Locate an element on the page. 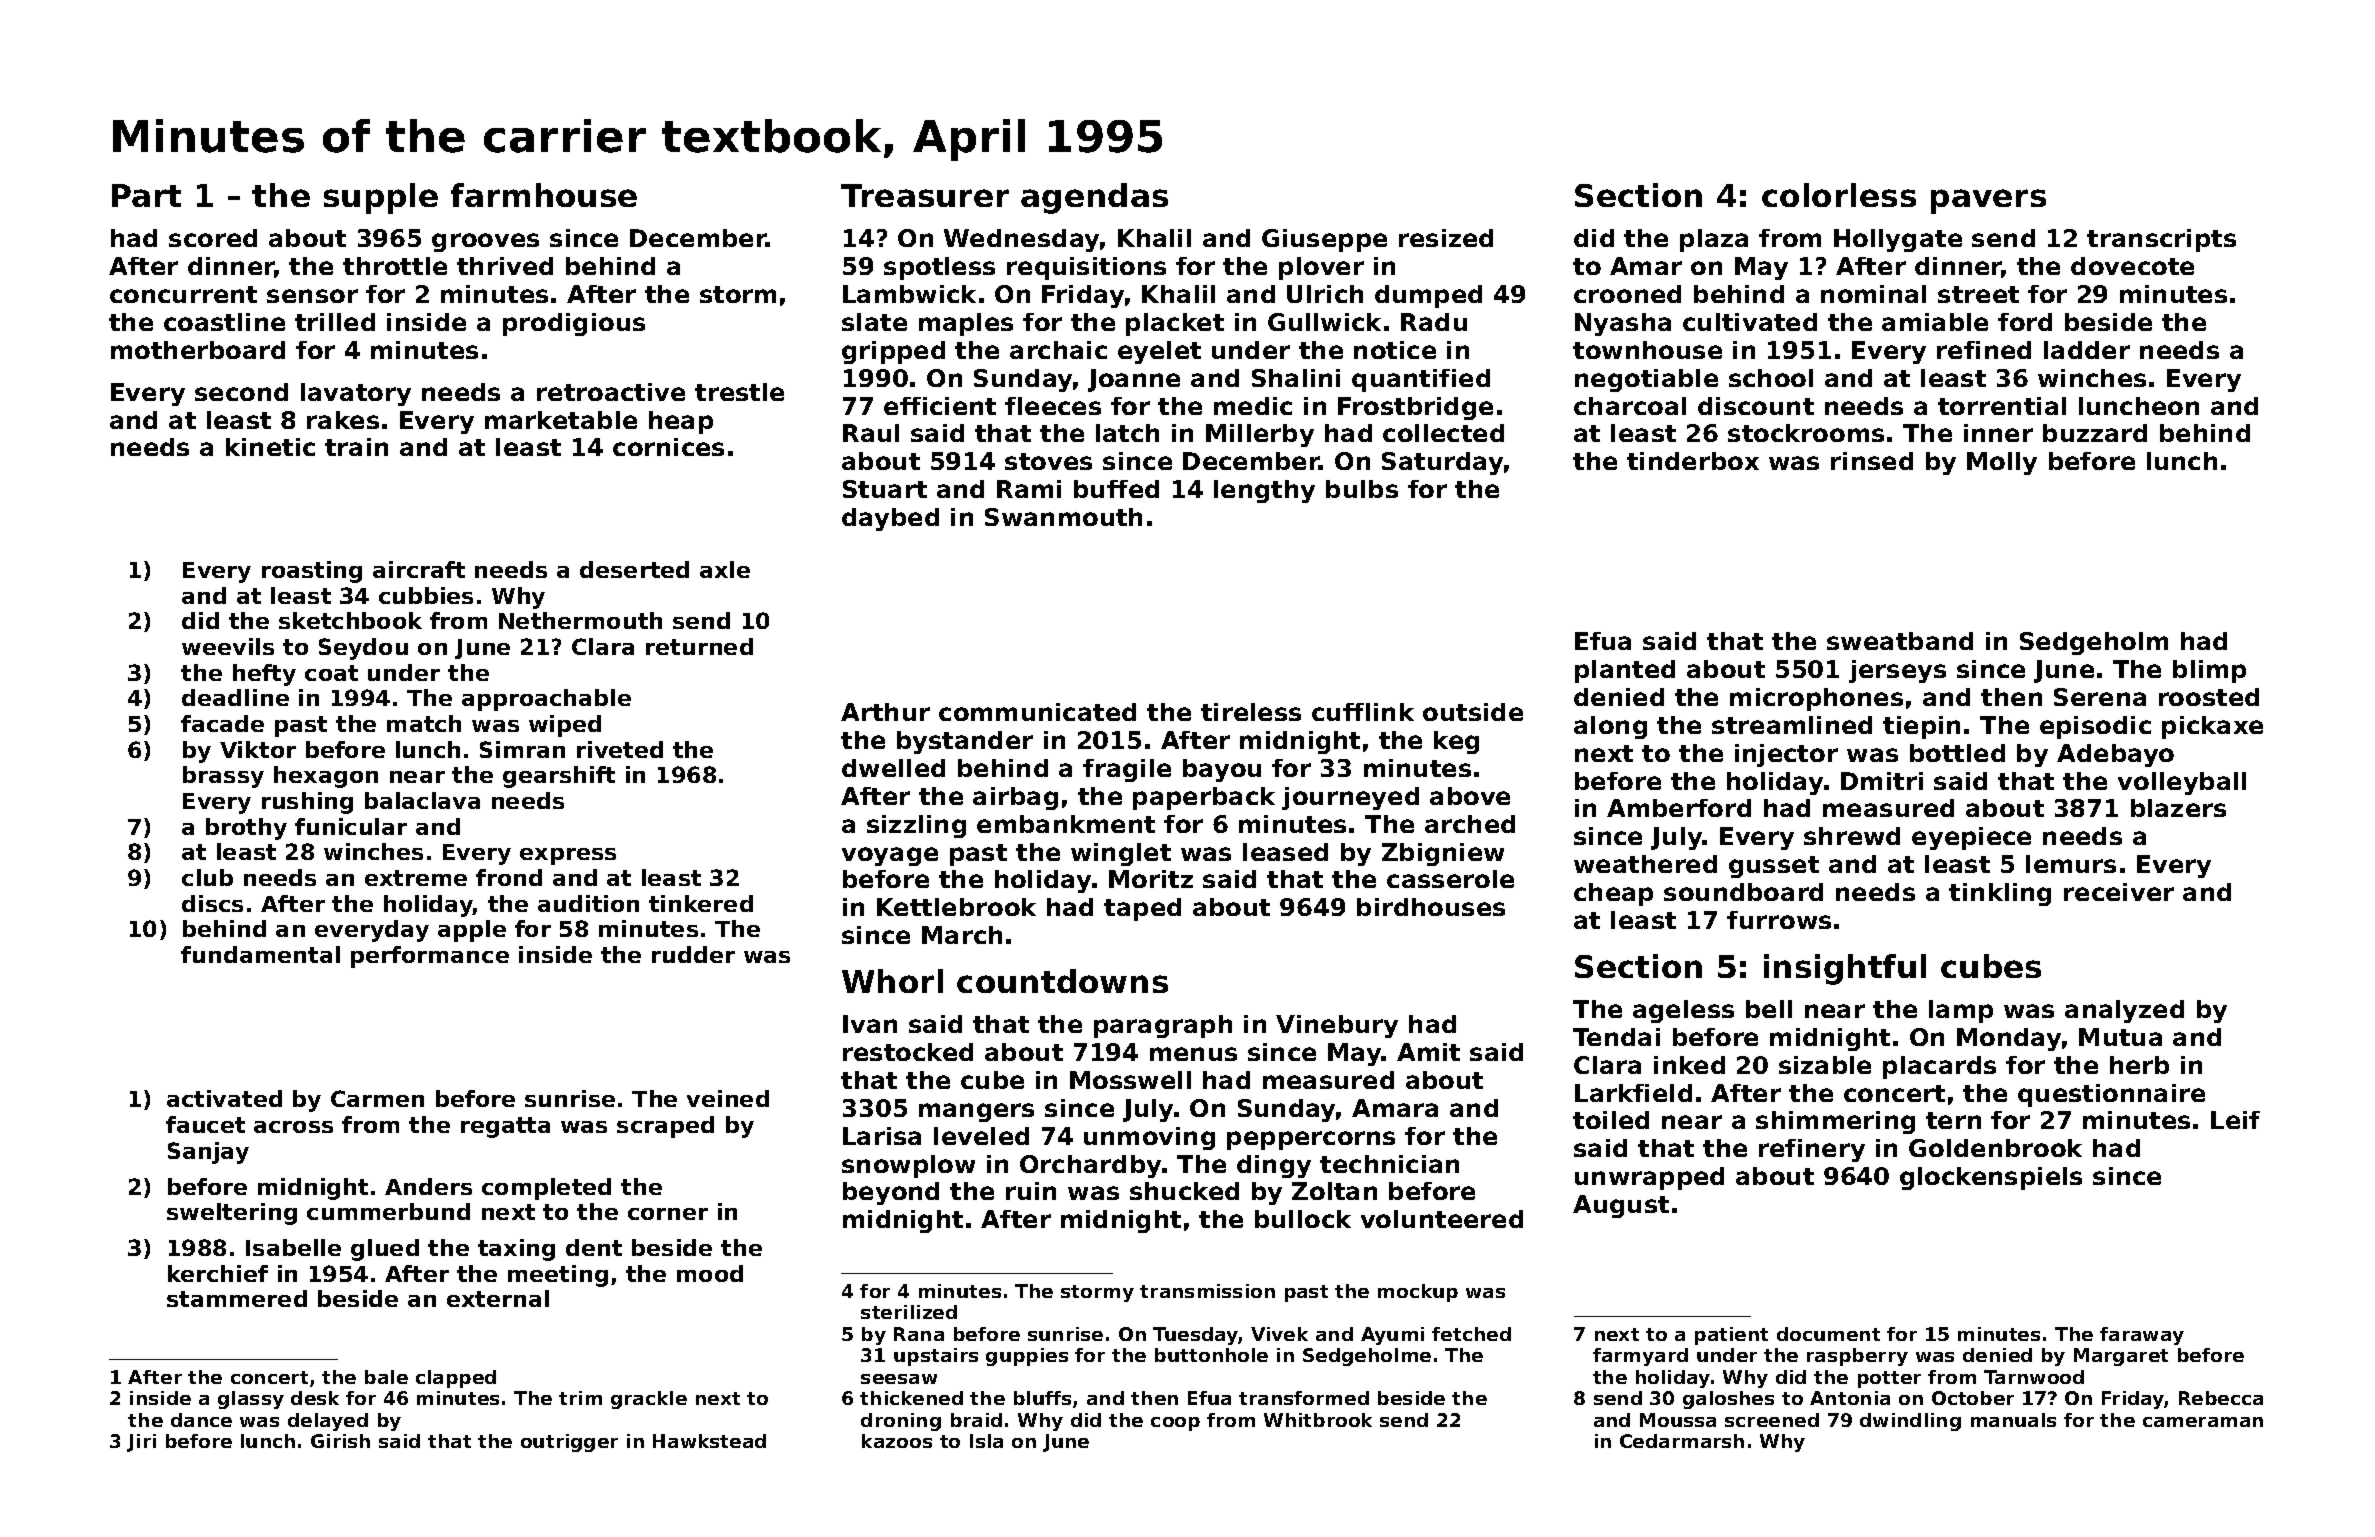 This page has width=2375, height=1537. faraway is located at coordinates (2142, 1336).
